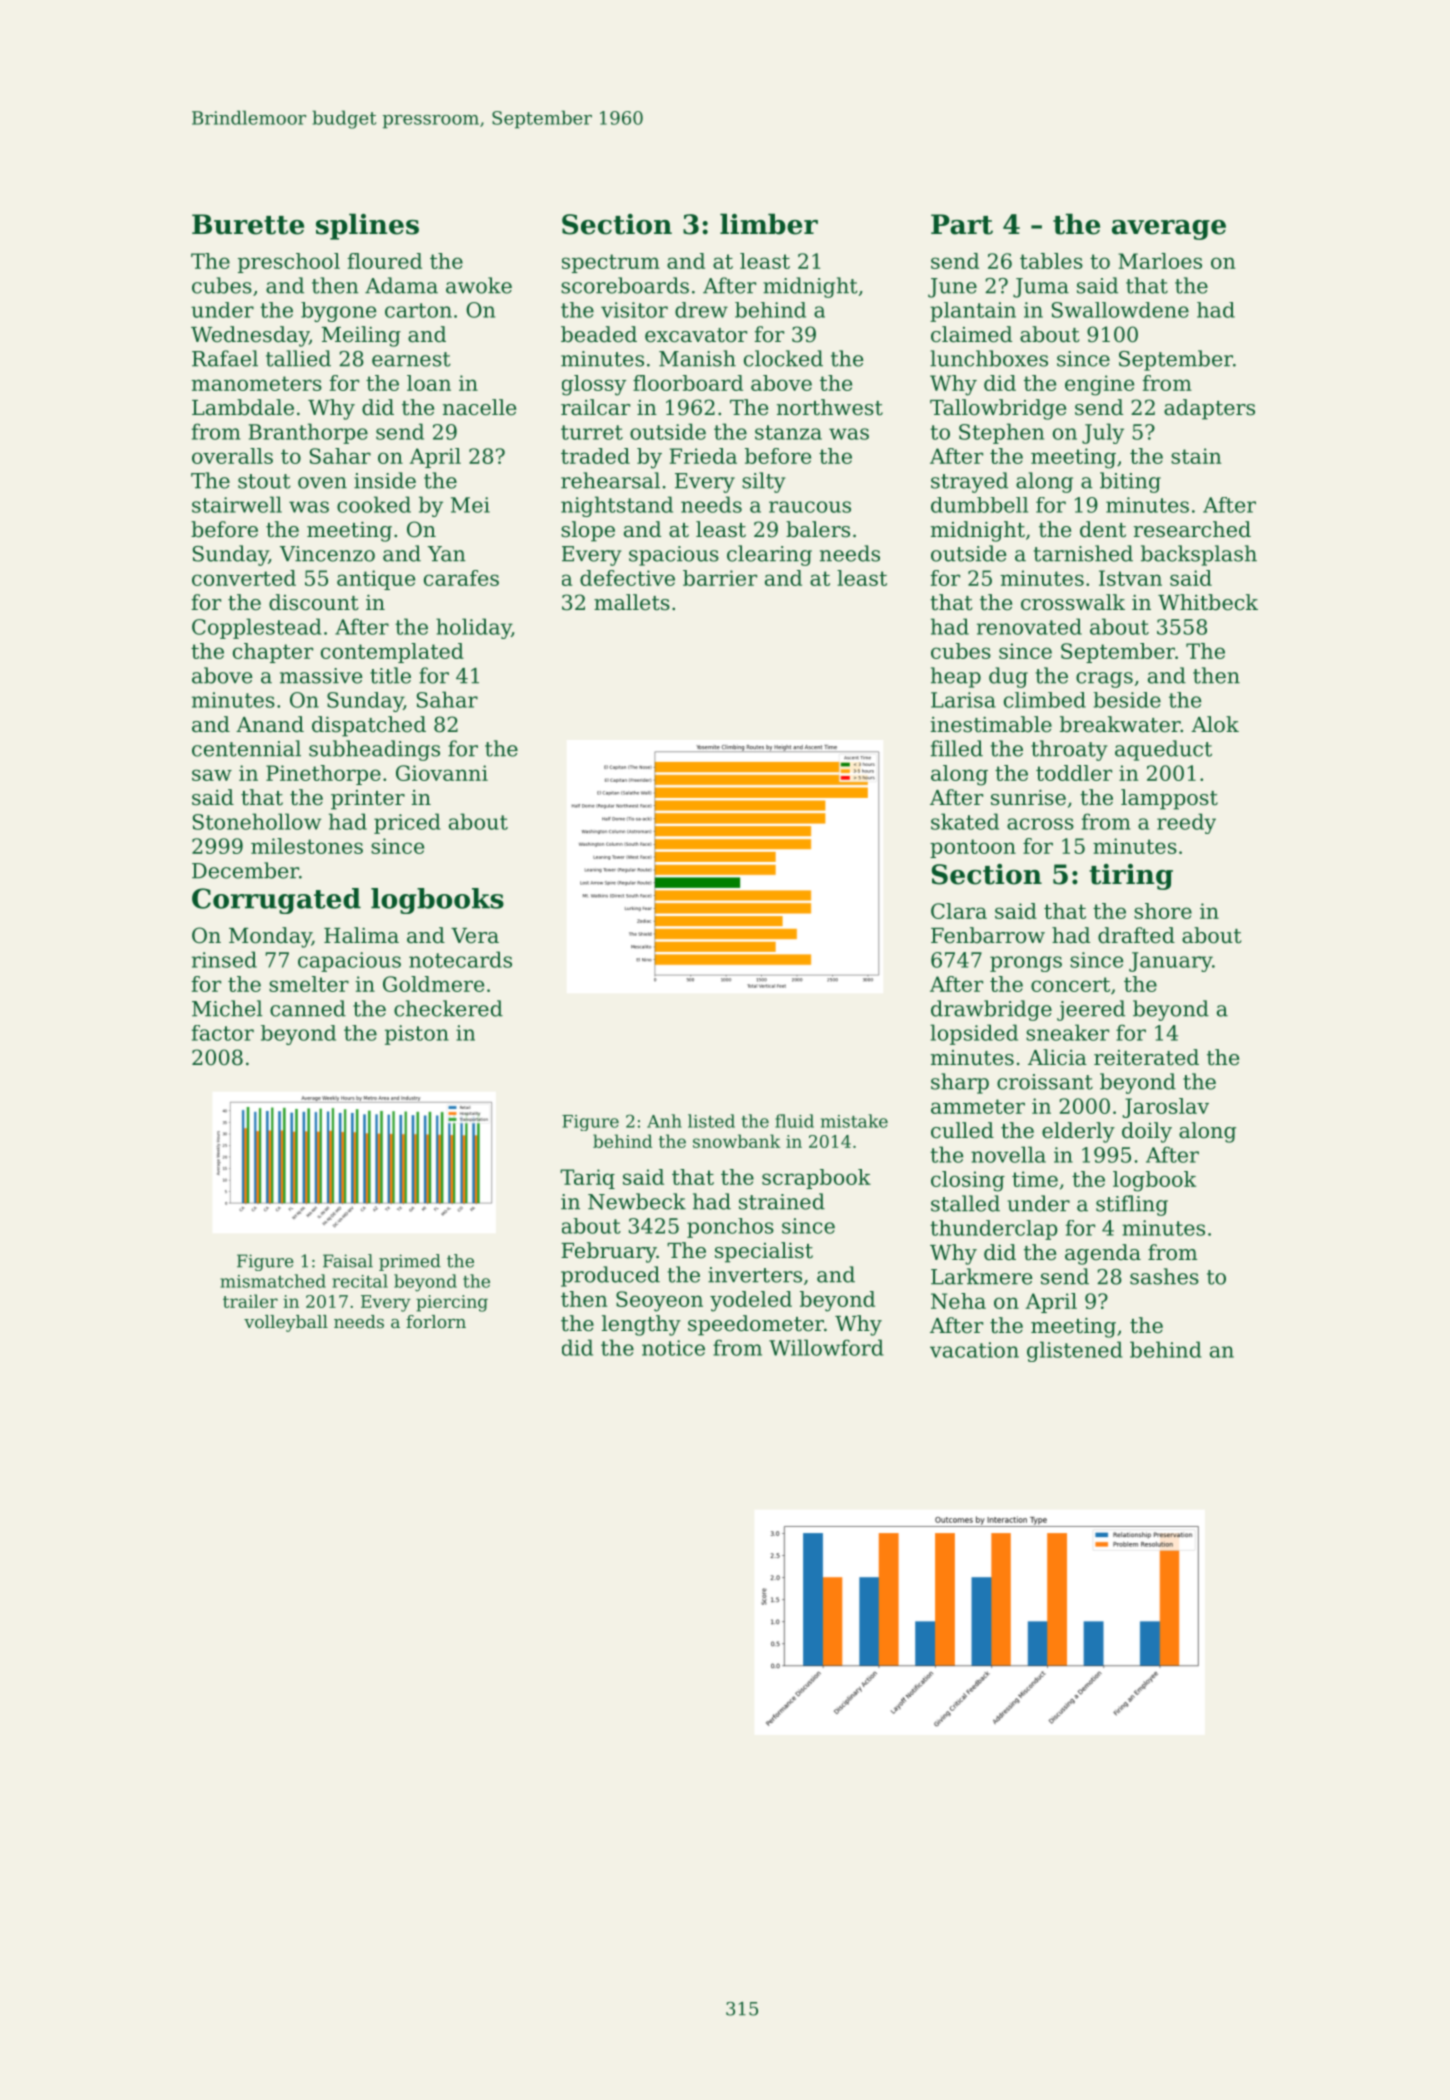 This screenshot has height=2100, width=1450. Describe the element at coordinates (1160, 261) in the screenshot. I see `Marloes` at that location.
